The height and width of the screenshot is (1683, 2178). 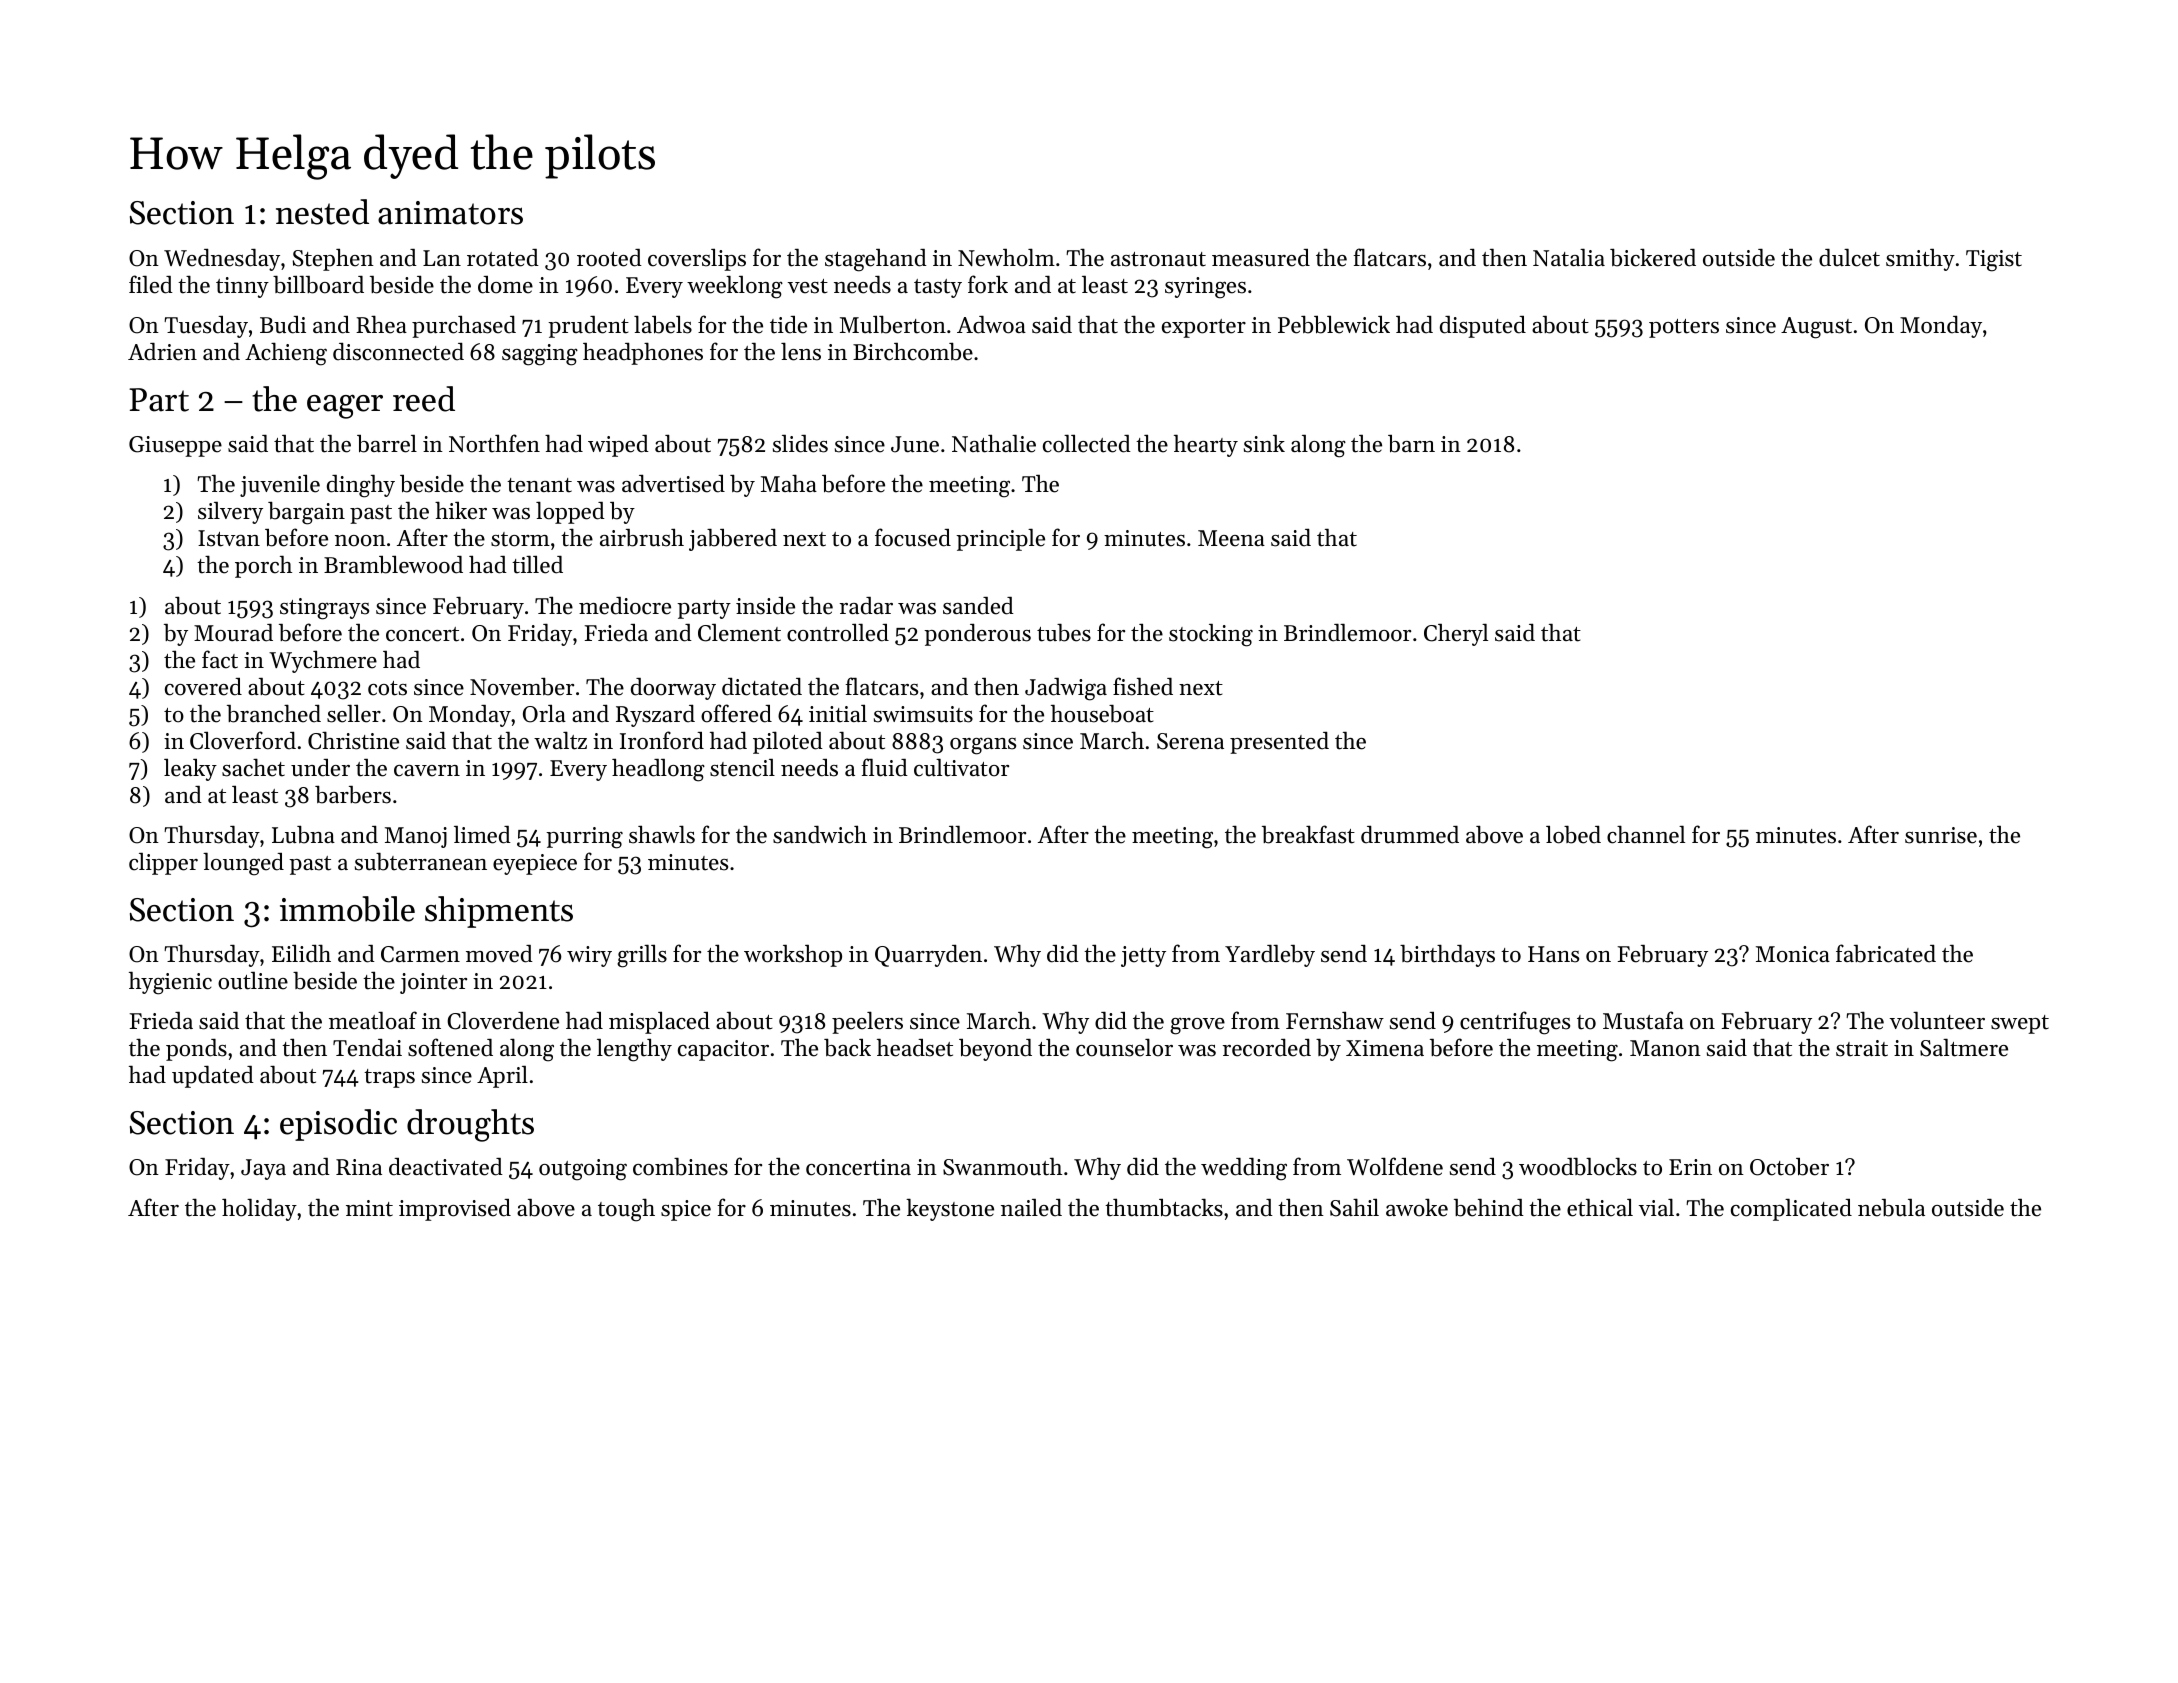 I want to click on tubes, so click(x=1064, y=633).
